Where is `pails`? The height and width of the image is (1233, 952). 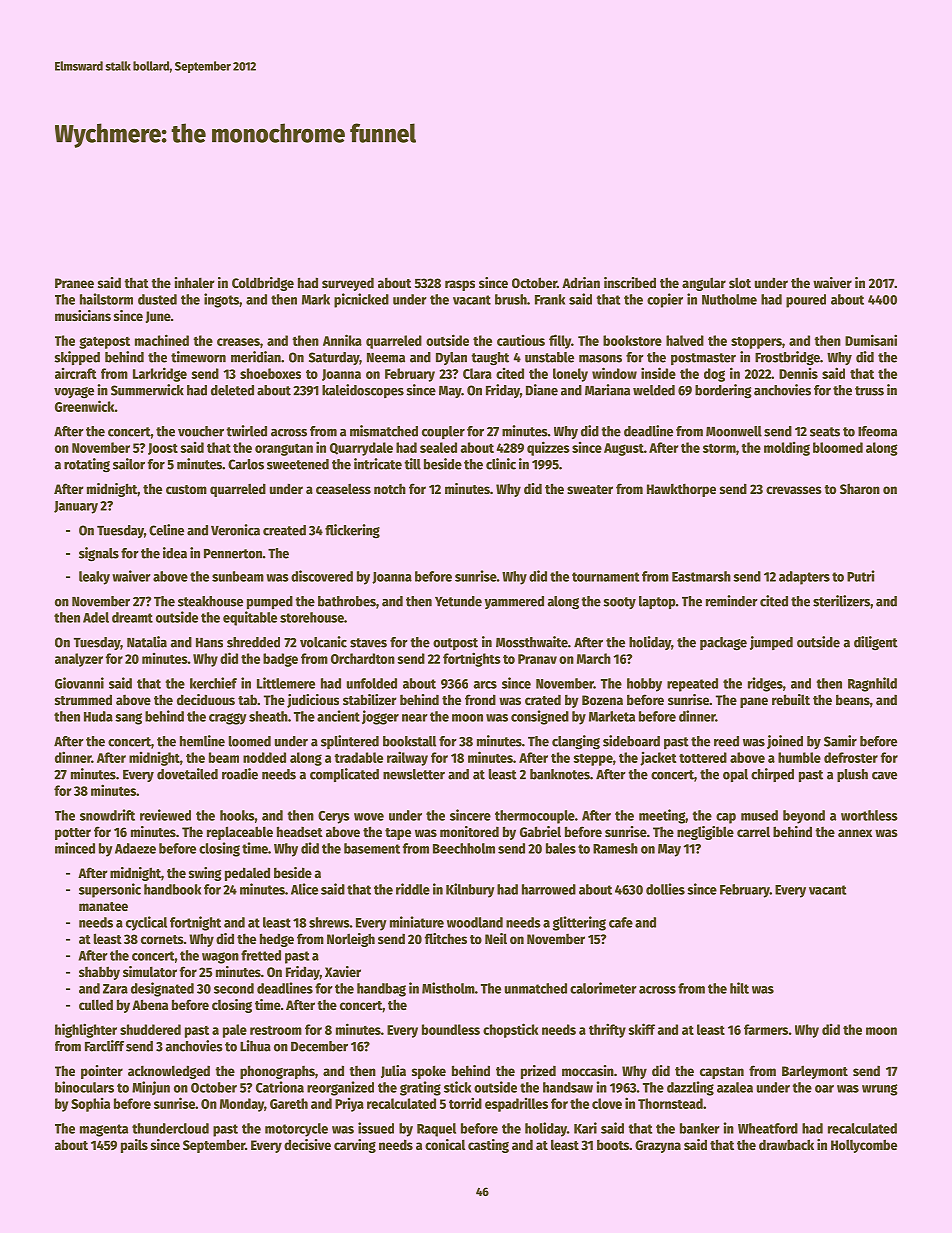 pails is located at coordinates (134, 1146).
